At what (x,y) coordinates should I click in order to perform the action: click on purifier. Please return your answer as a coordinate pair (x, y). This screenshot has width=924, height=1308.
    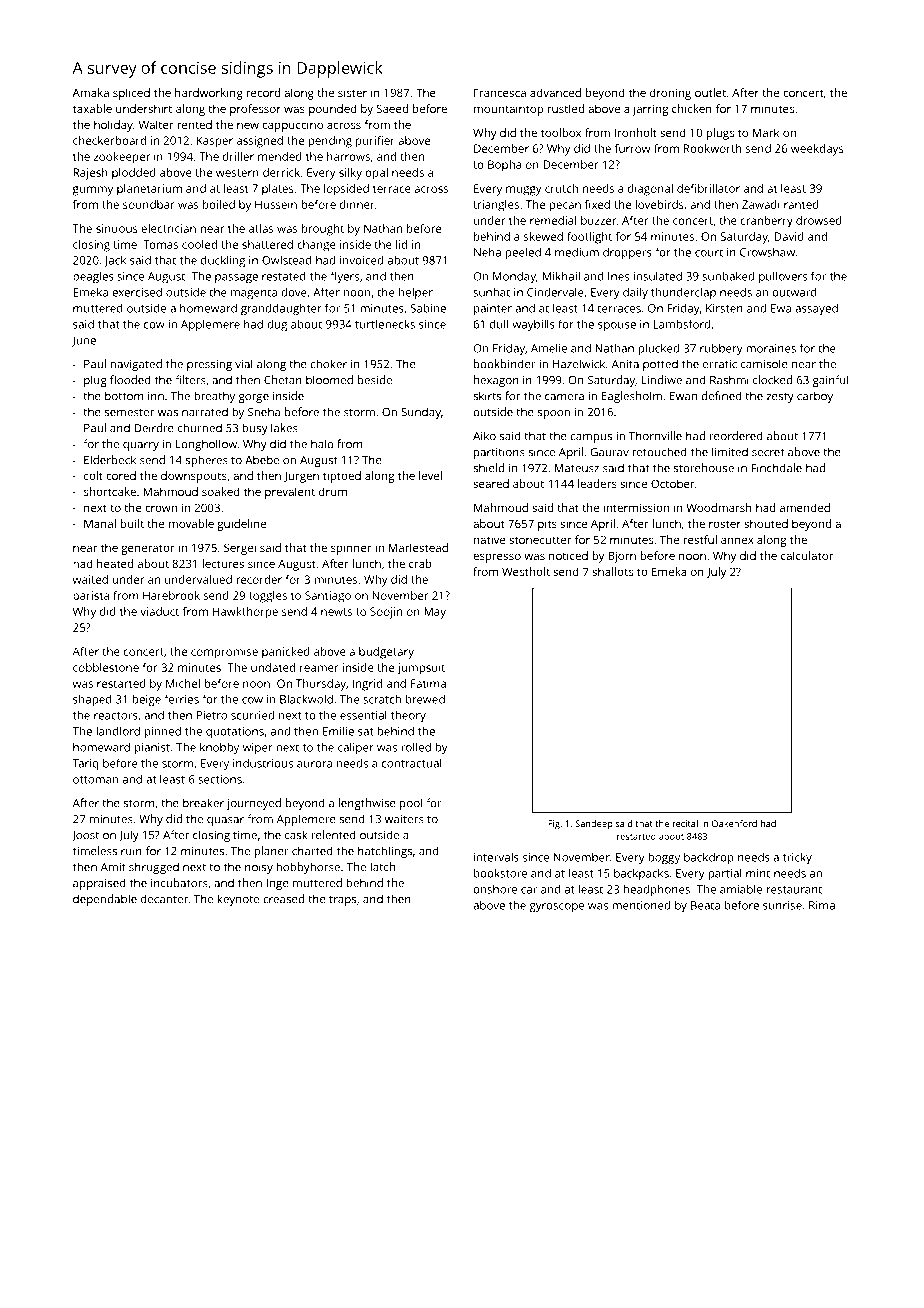
    Looking at the image, I should click on (375, 142).
